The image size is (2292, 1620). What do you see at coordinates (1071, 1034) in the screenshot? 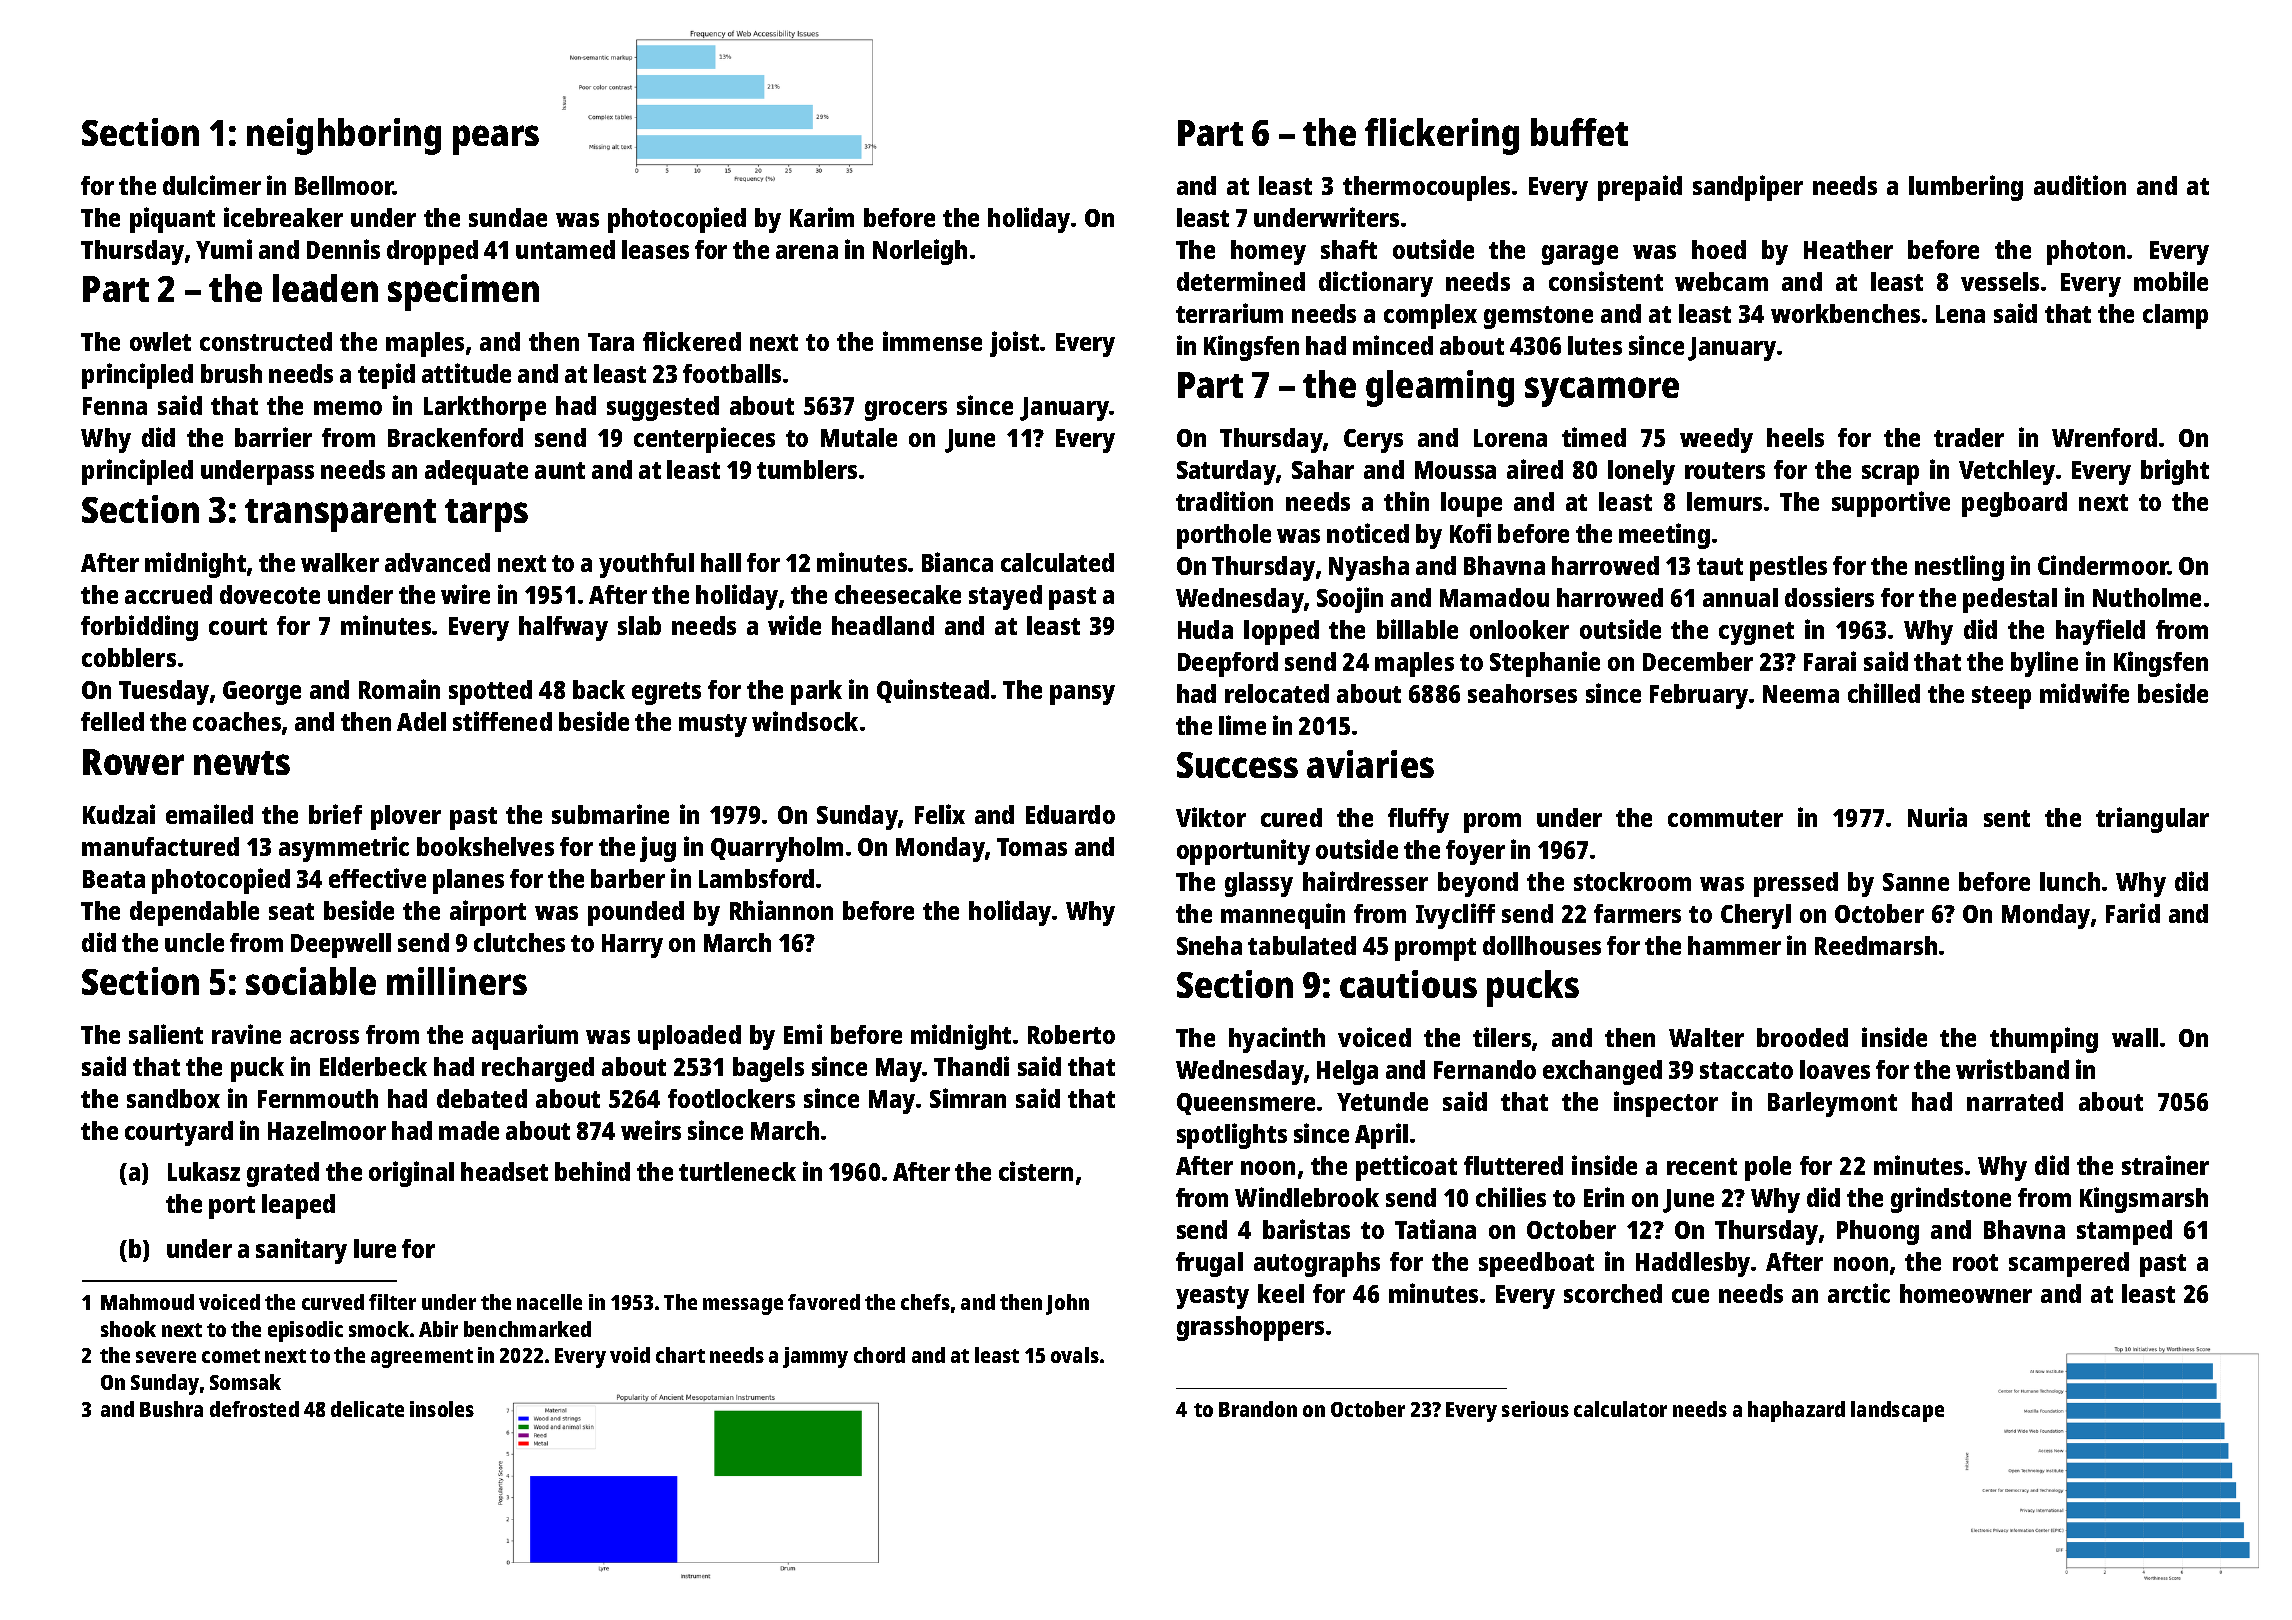
I see `Roberto` at bounding box center [1071, 1034].
